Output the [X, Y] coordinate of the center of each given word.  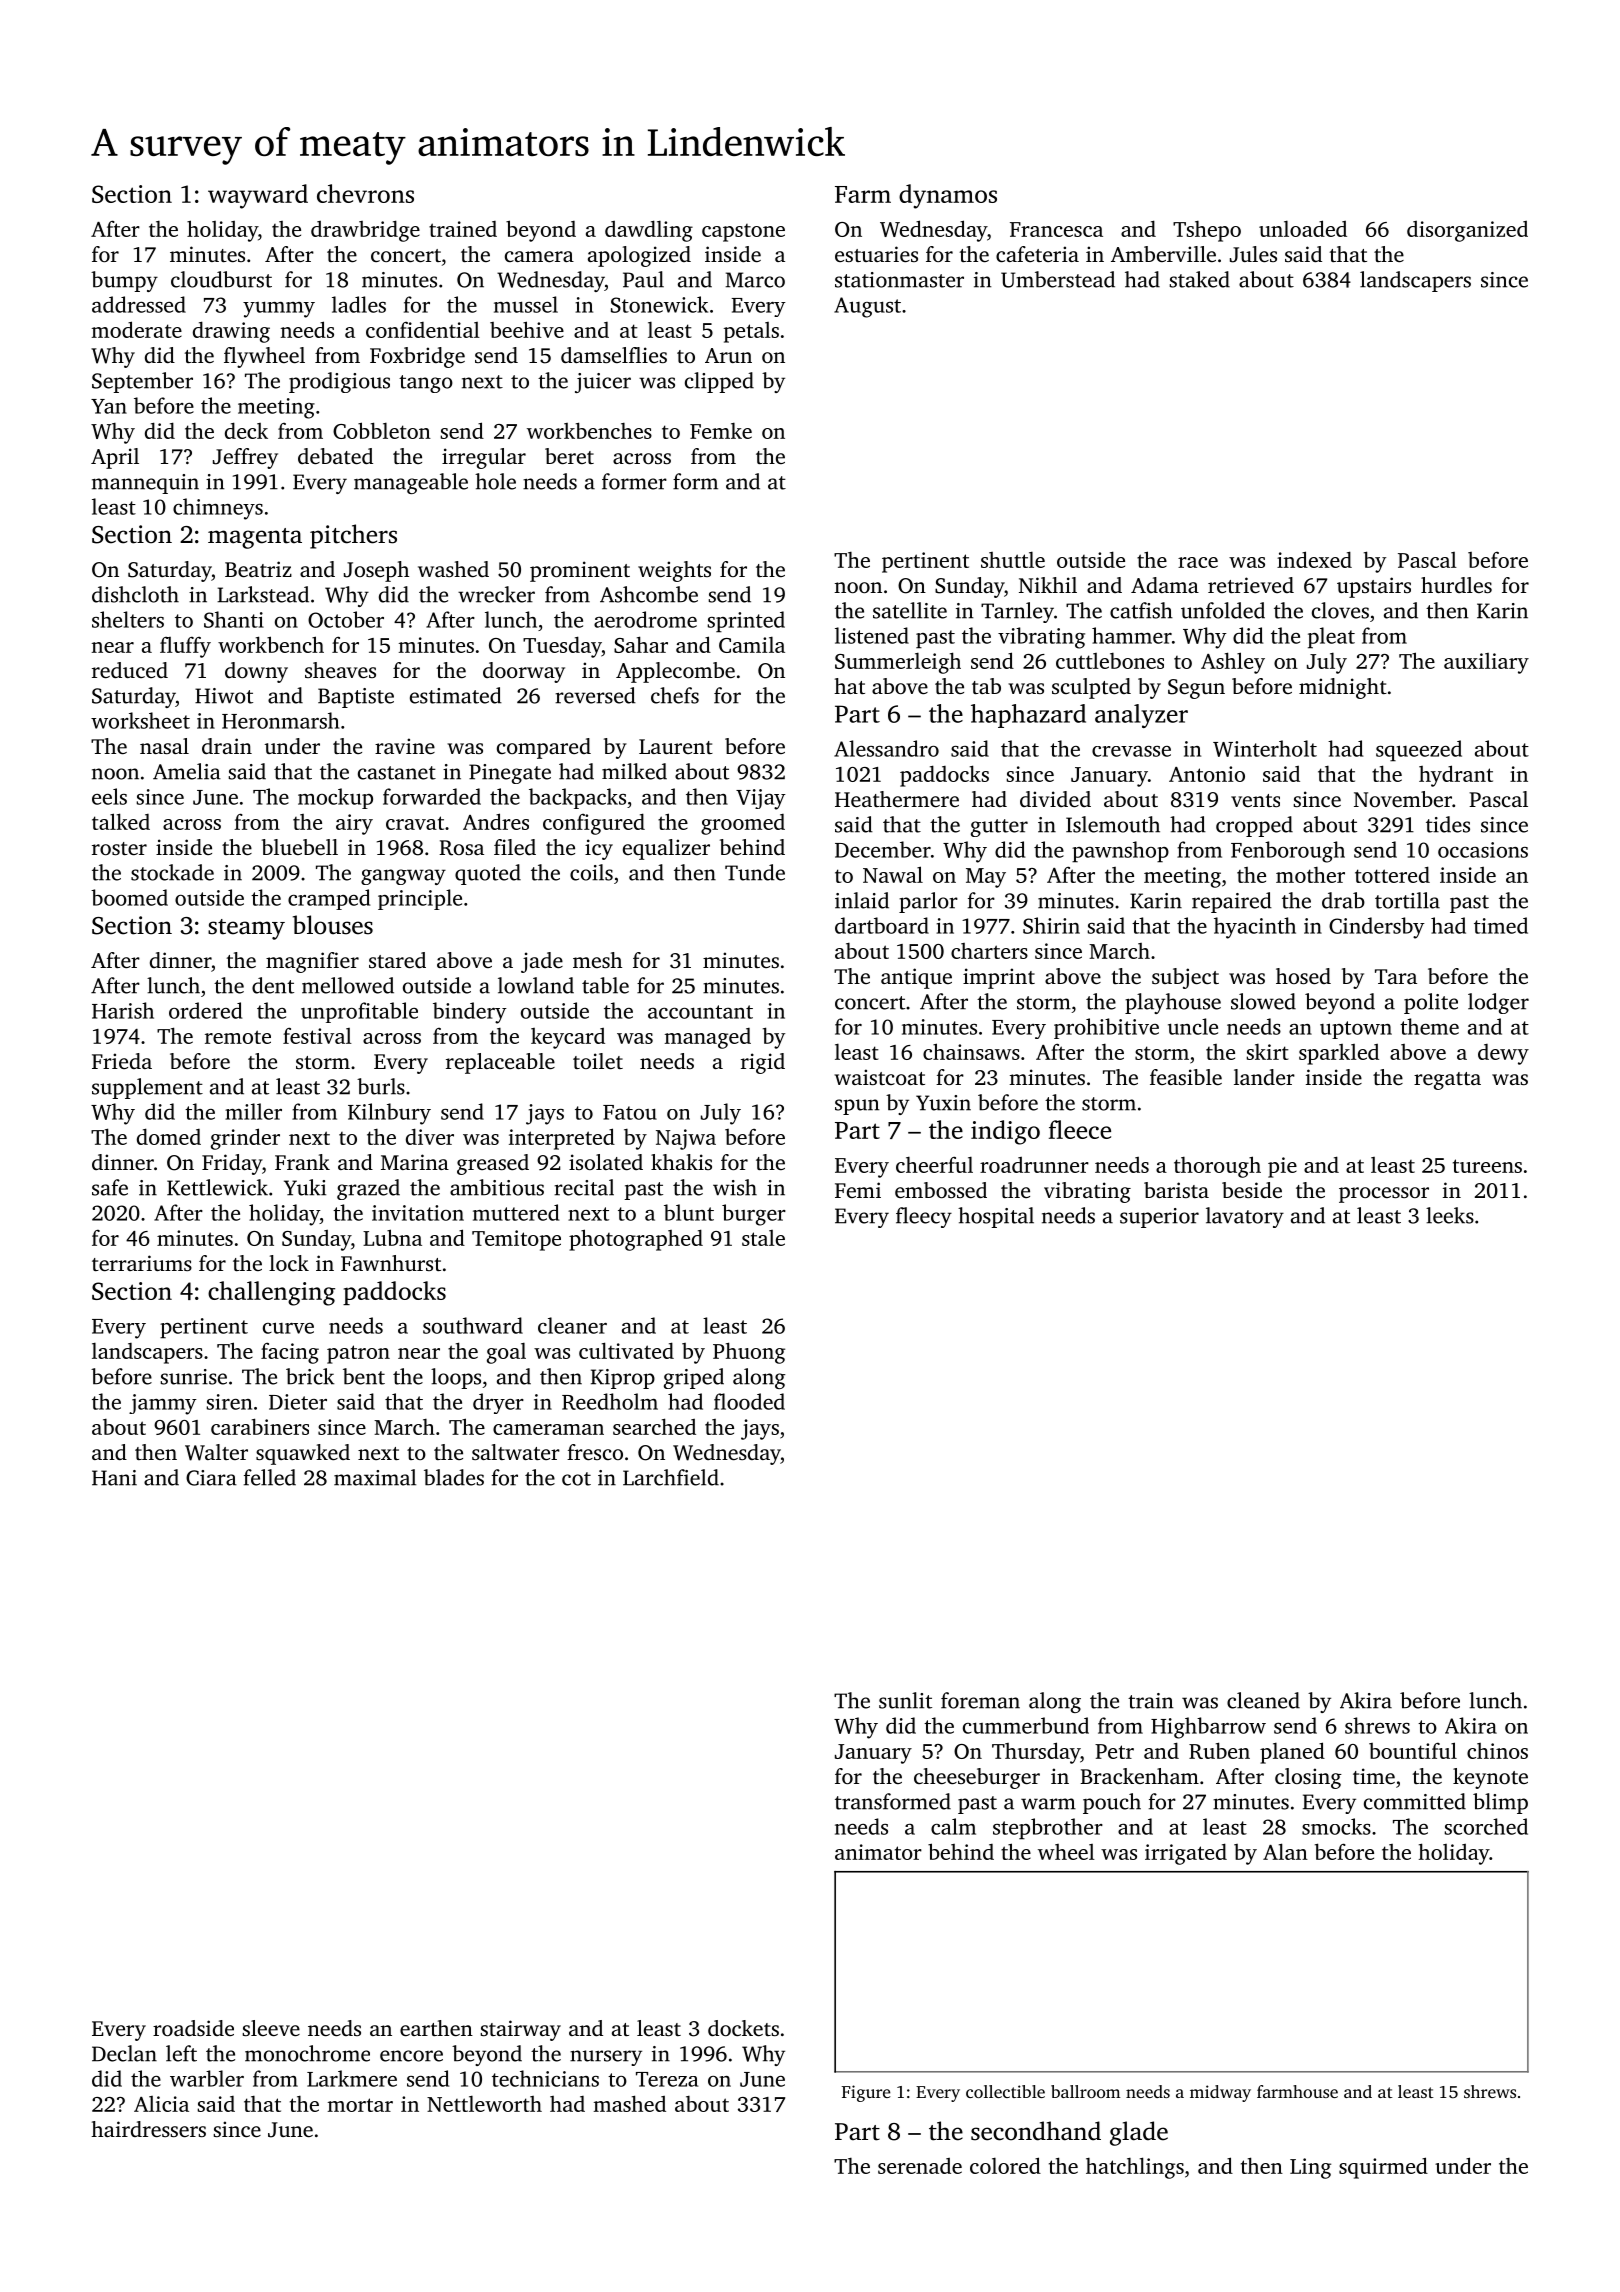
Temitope [516, 1240]
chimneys [218, 509]
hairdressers [148, 2129]
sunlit [905, 1700]
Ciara [211, 1478]
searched [654, 1426]
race [1198, 562]
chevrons [365, 193]
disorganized [1467, 231]
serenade [920, 2166]
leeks [1450, 1215]
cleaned [1263, 1700]
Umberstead [1058, 279]
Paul [643, 279]
